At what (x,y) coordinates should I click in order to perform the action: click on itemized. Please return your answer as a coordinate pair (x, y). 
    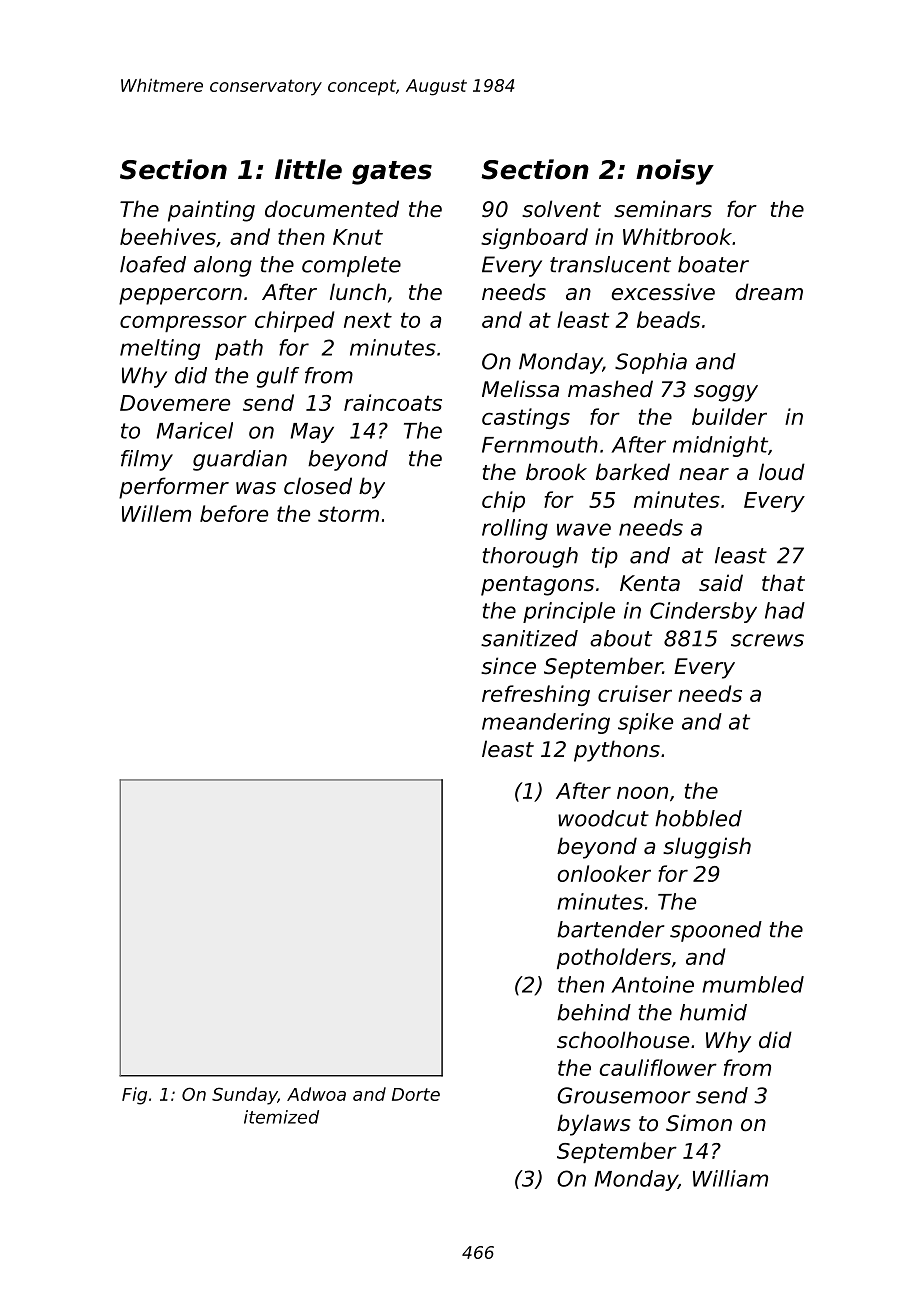
    Looking at the image, I should click on (281, 1117).
